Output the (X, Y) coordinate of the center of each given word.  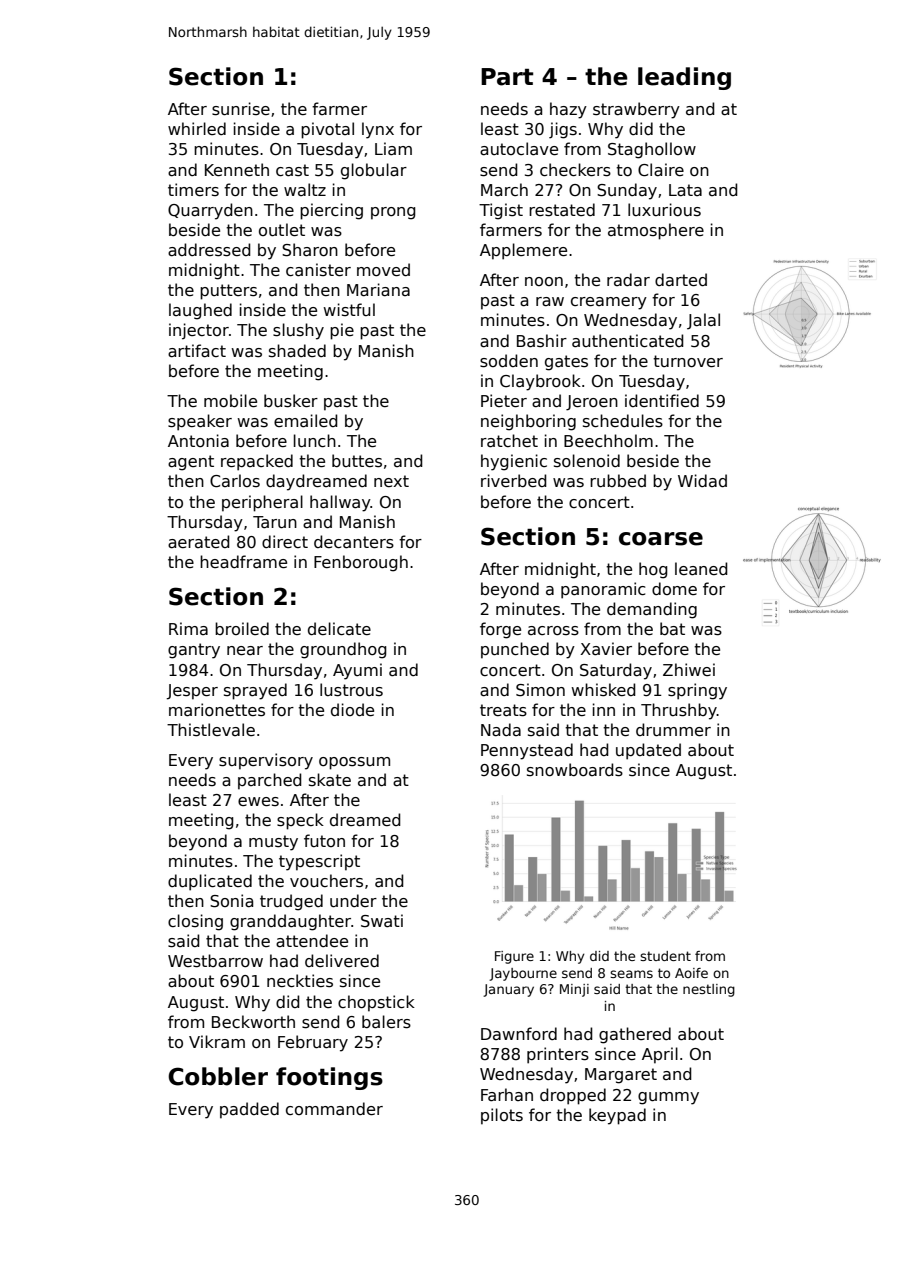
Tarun (275, 522)
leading (684, 78)
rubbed (618, 480)
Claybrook (540, 382)
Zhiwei (689, 669)
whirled (197, 128)
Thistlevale (211, 730)
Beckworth (253, 1021)
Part (507, 77)
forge (500, 630)
